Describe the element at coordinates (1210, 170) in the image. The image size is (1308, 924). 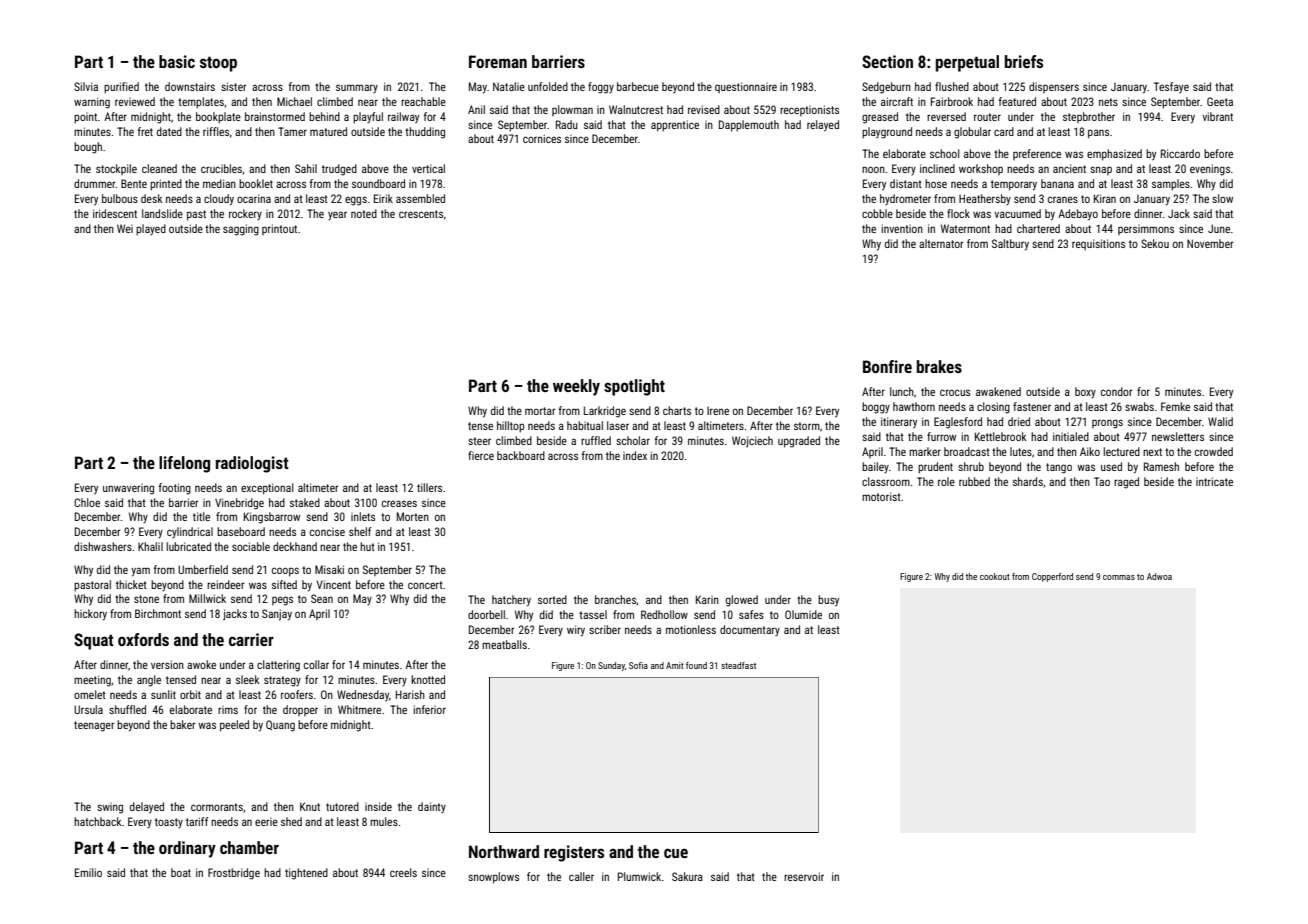
I see `evenings` at that location.
